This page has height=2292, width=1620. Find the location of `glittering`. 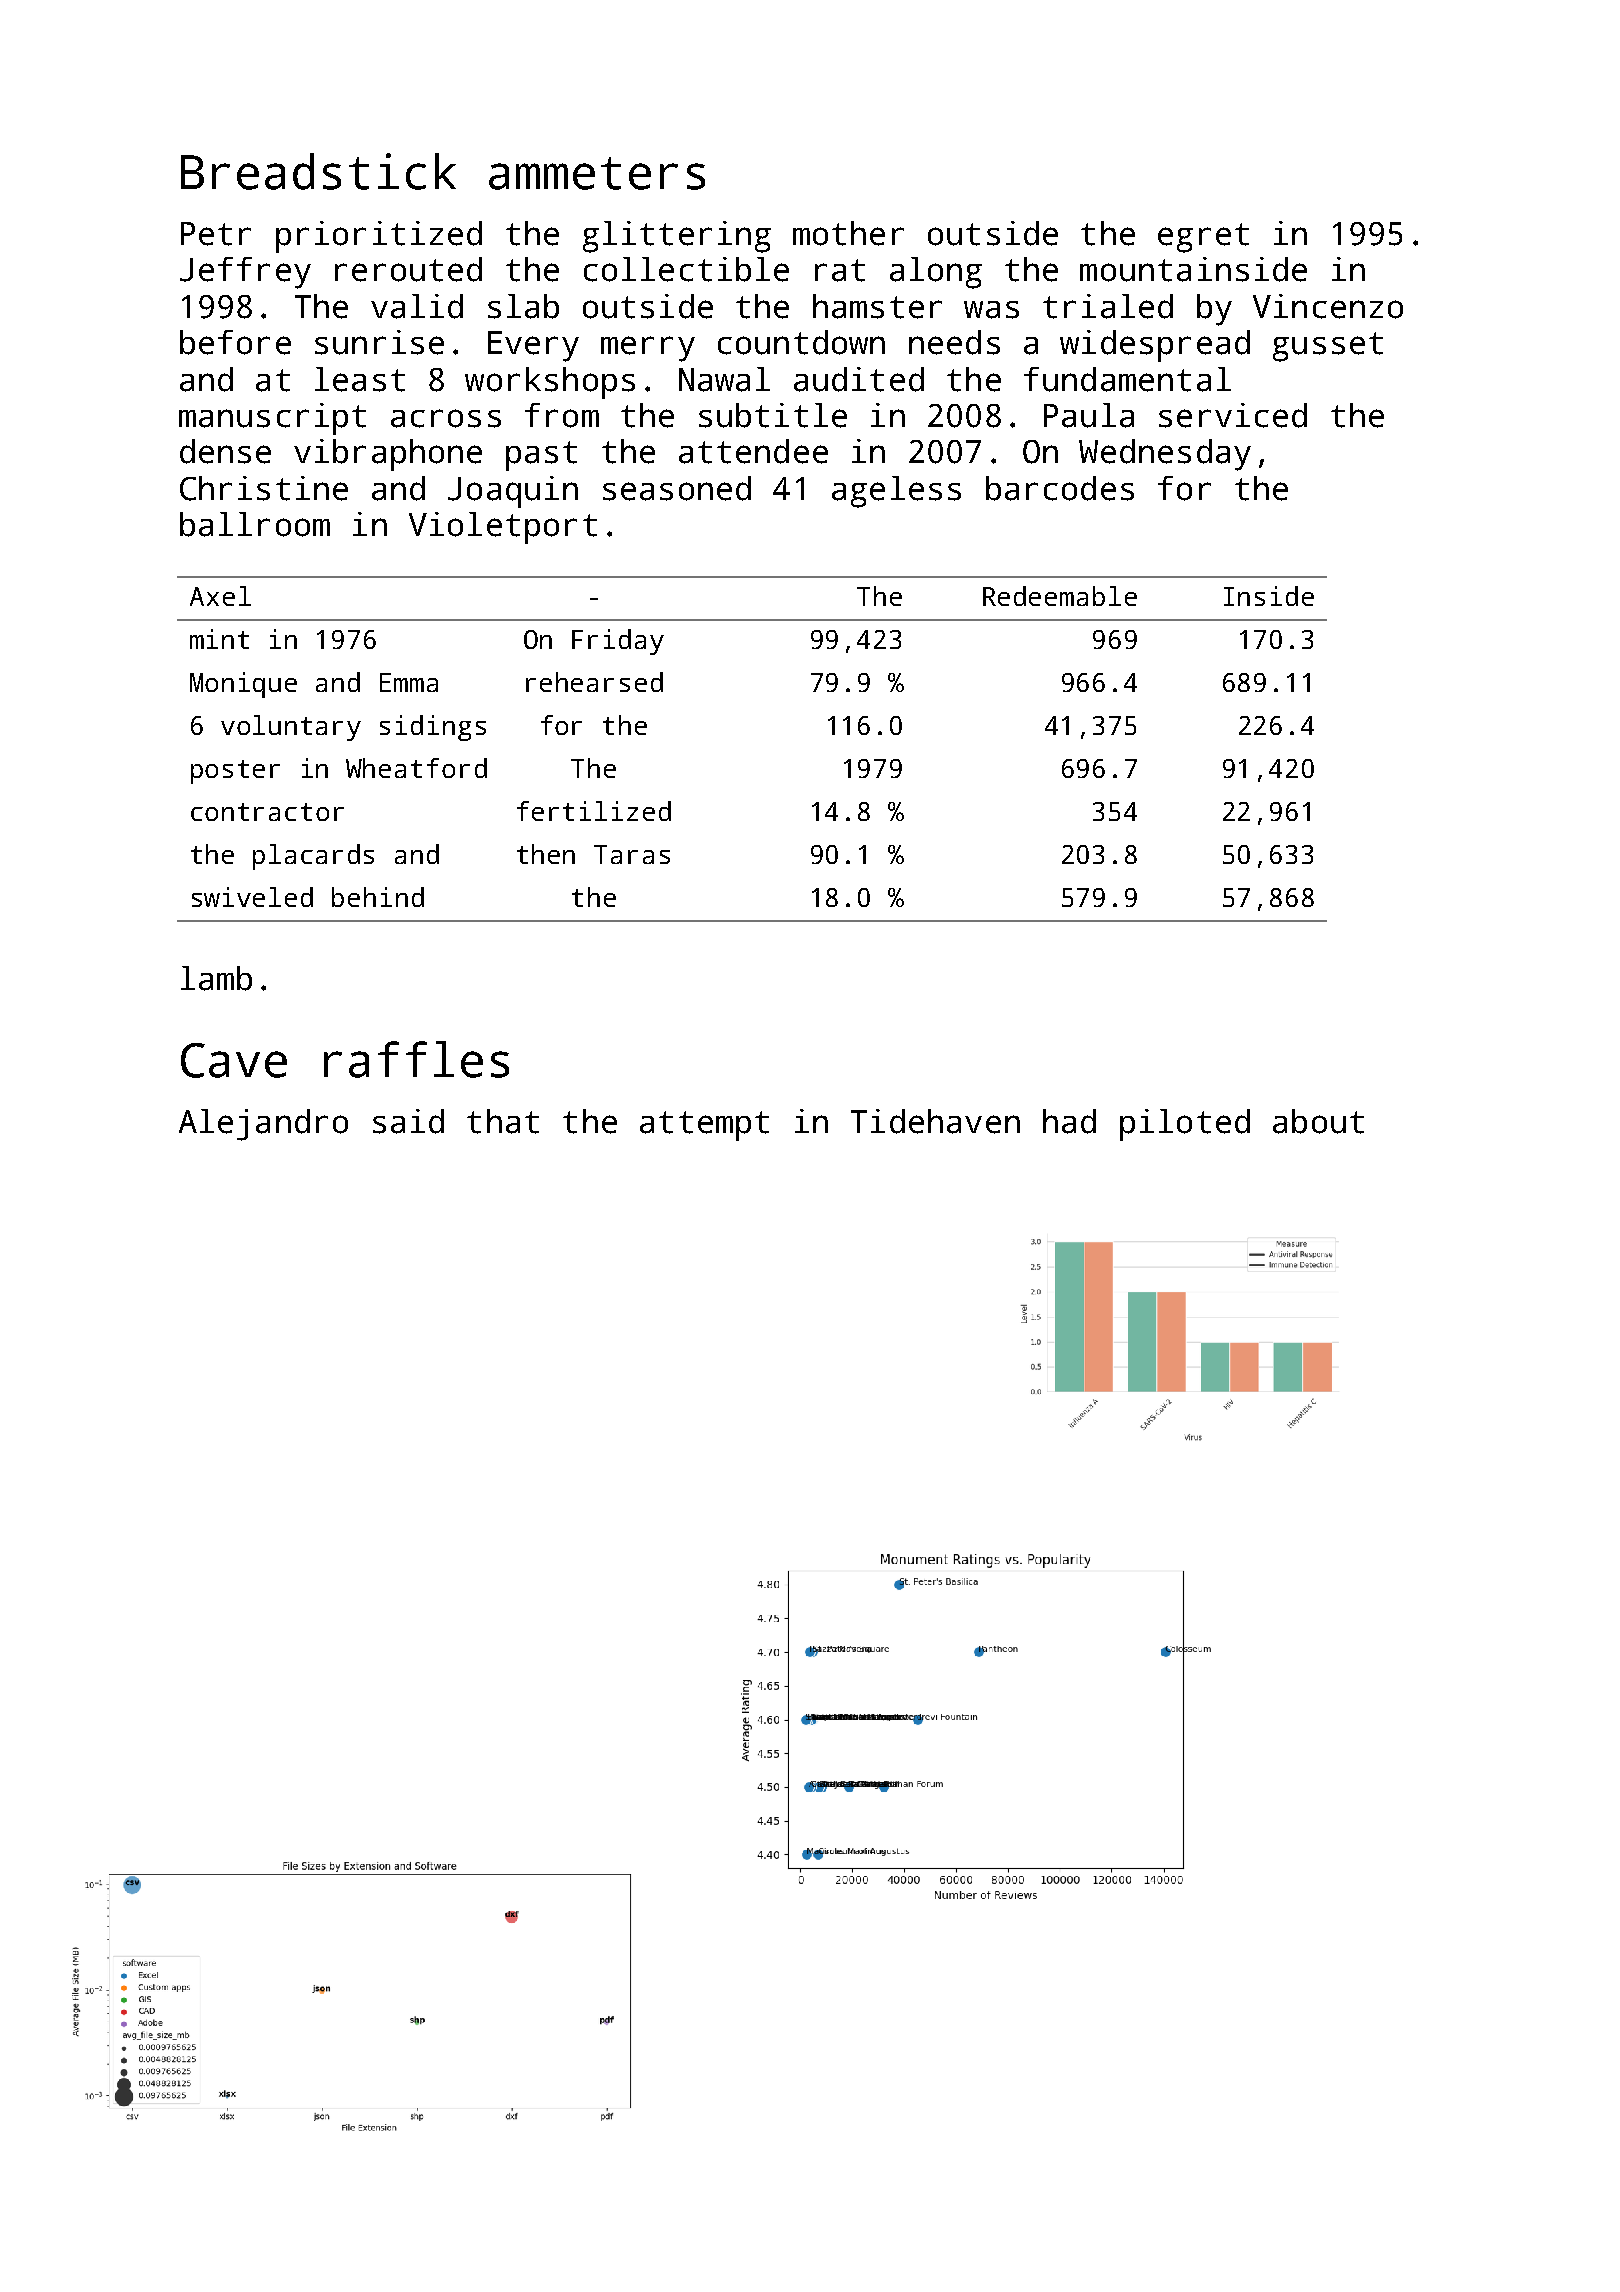

glittering is located at coordinates (677, 237).
